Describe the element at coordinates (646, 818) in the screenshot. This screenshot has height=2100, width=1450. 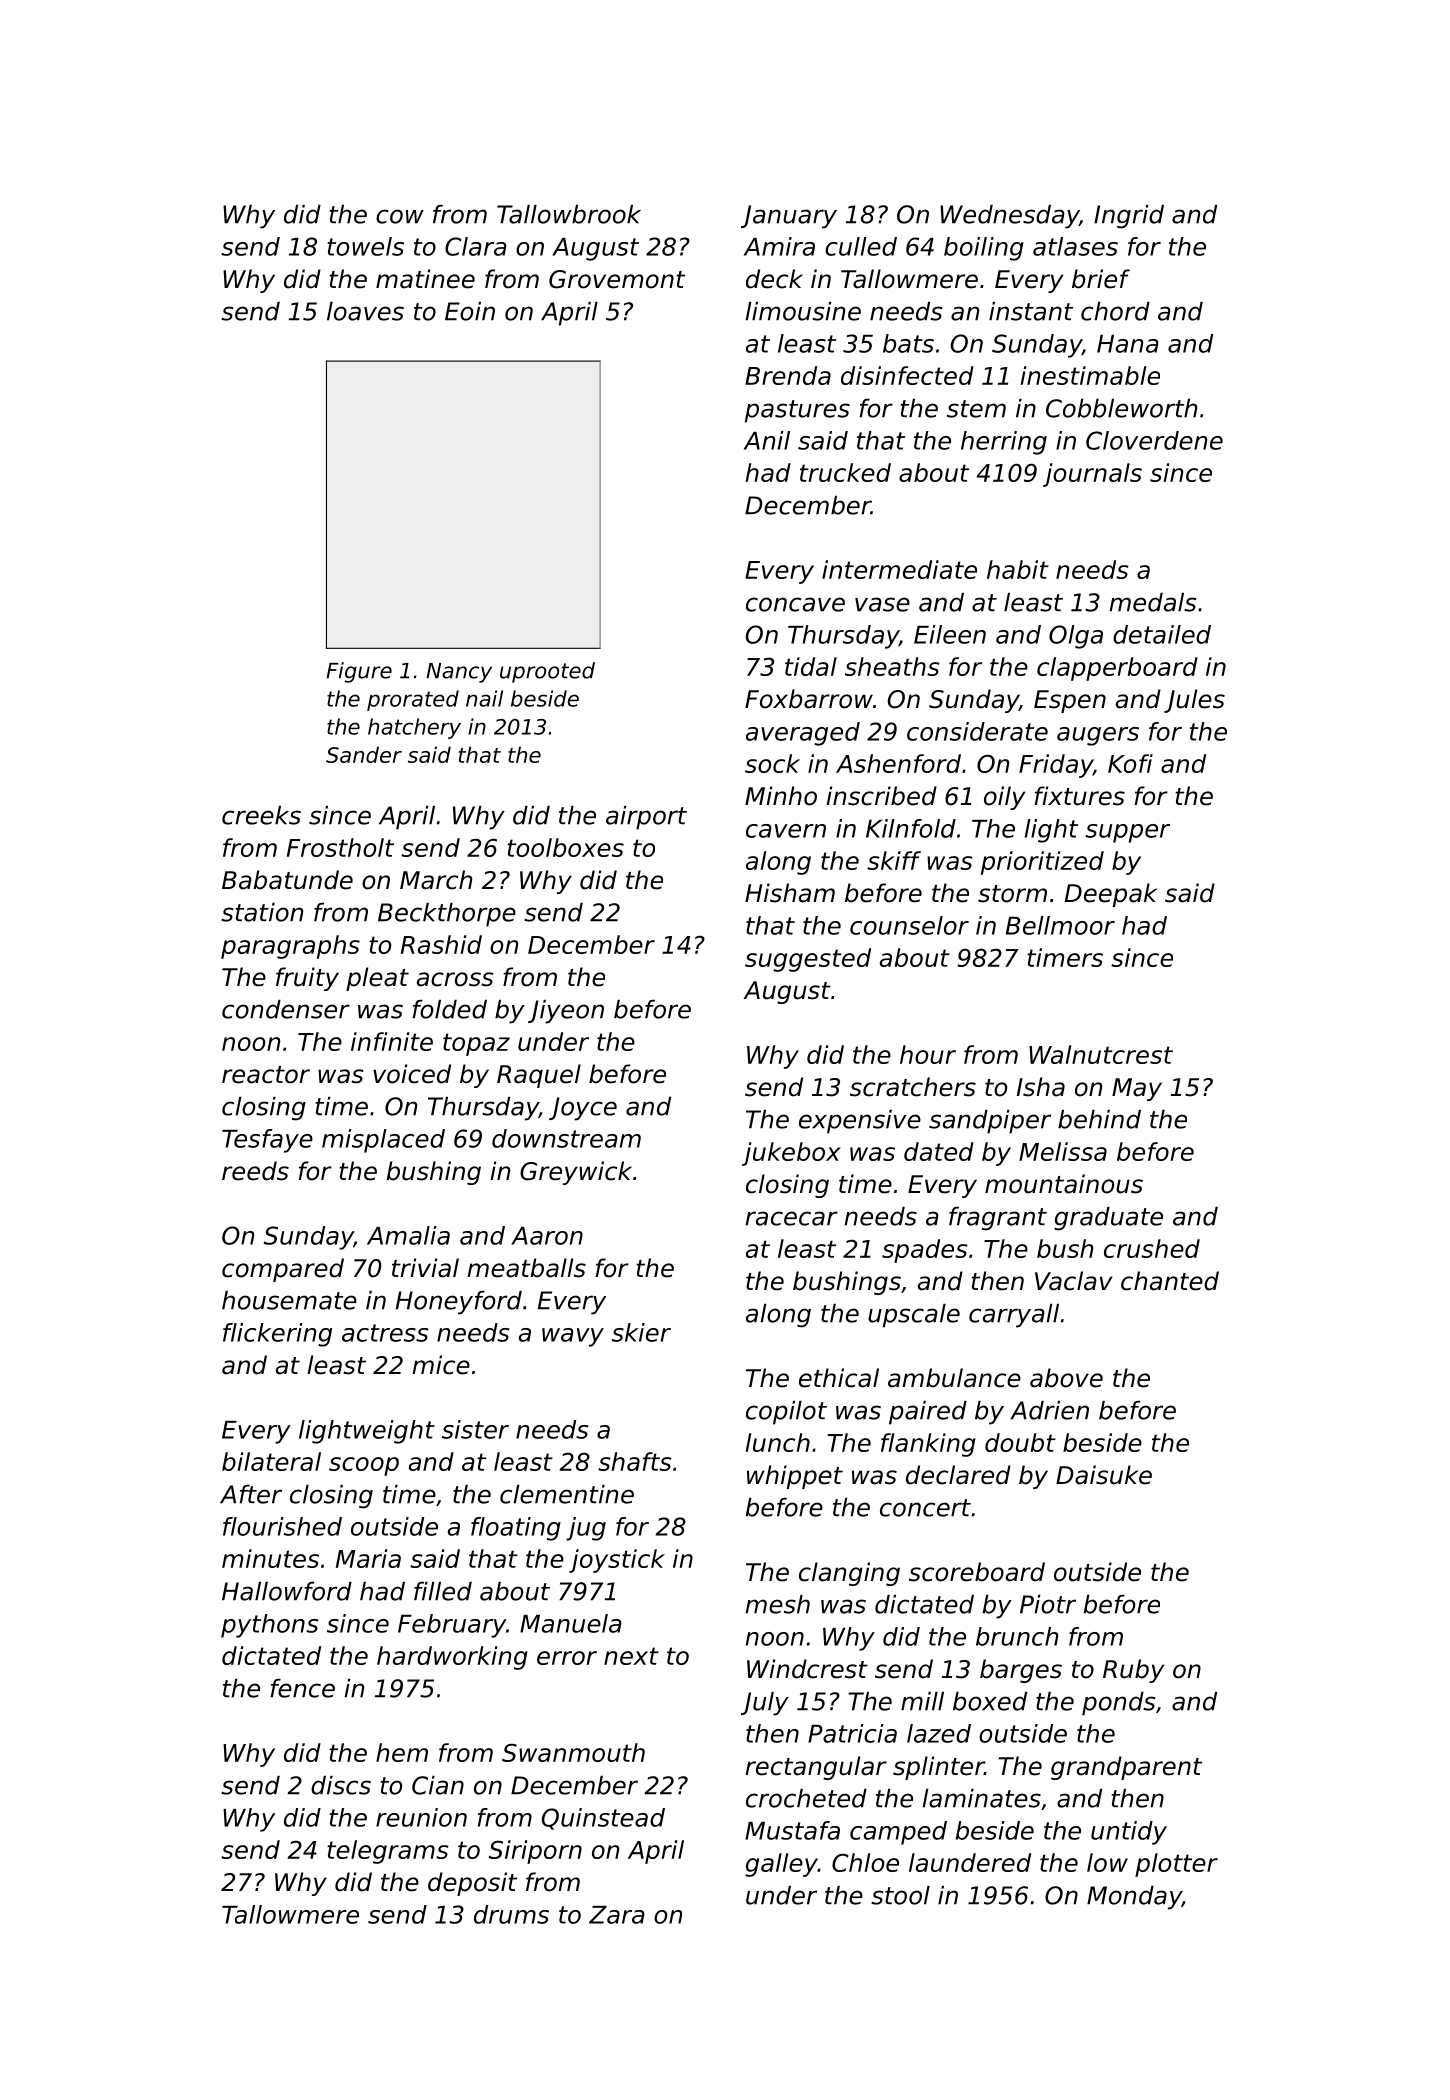
I see `airport` at that location.
